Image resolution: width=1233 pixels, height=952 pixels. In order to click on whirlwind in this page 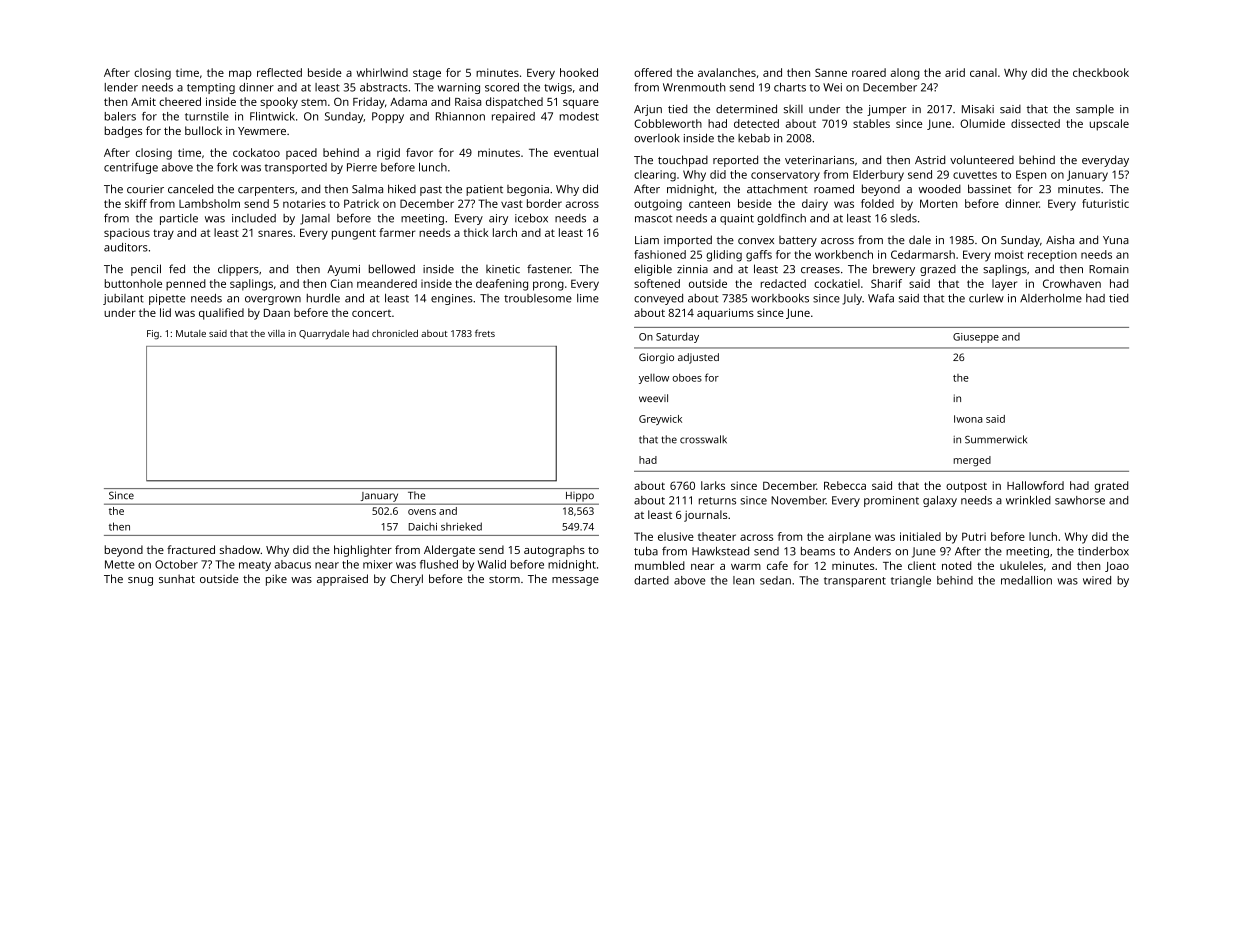, I will do `click(382, 72)`.
